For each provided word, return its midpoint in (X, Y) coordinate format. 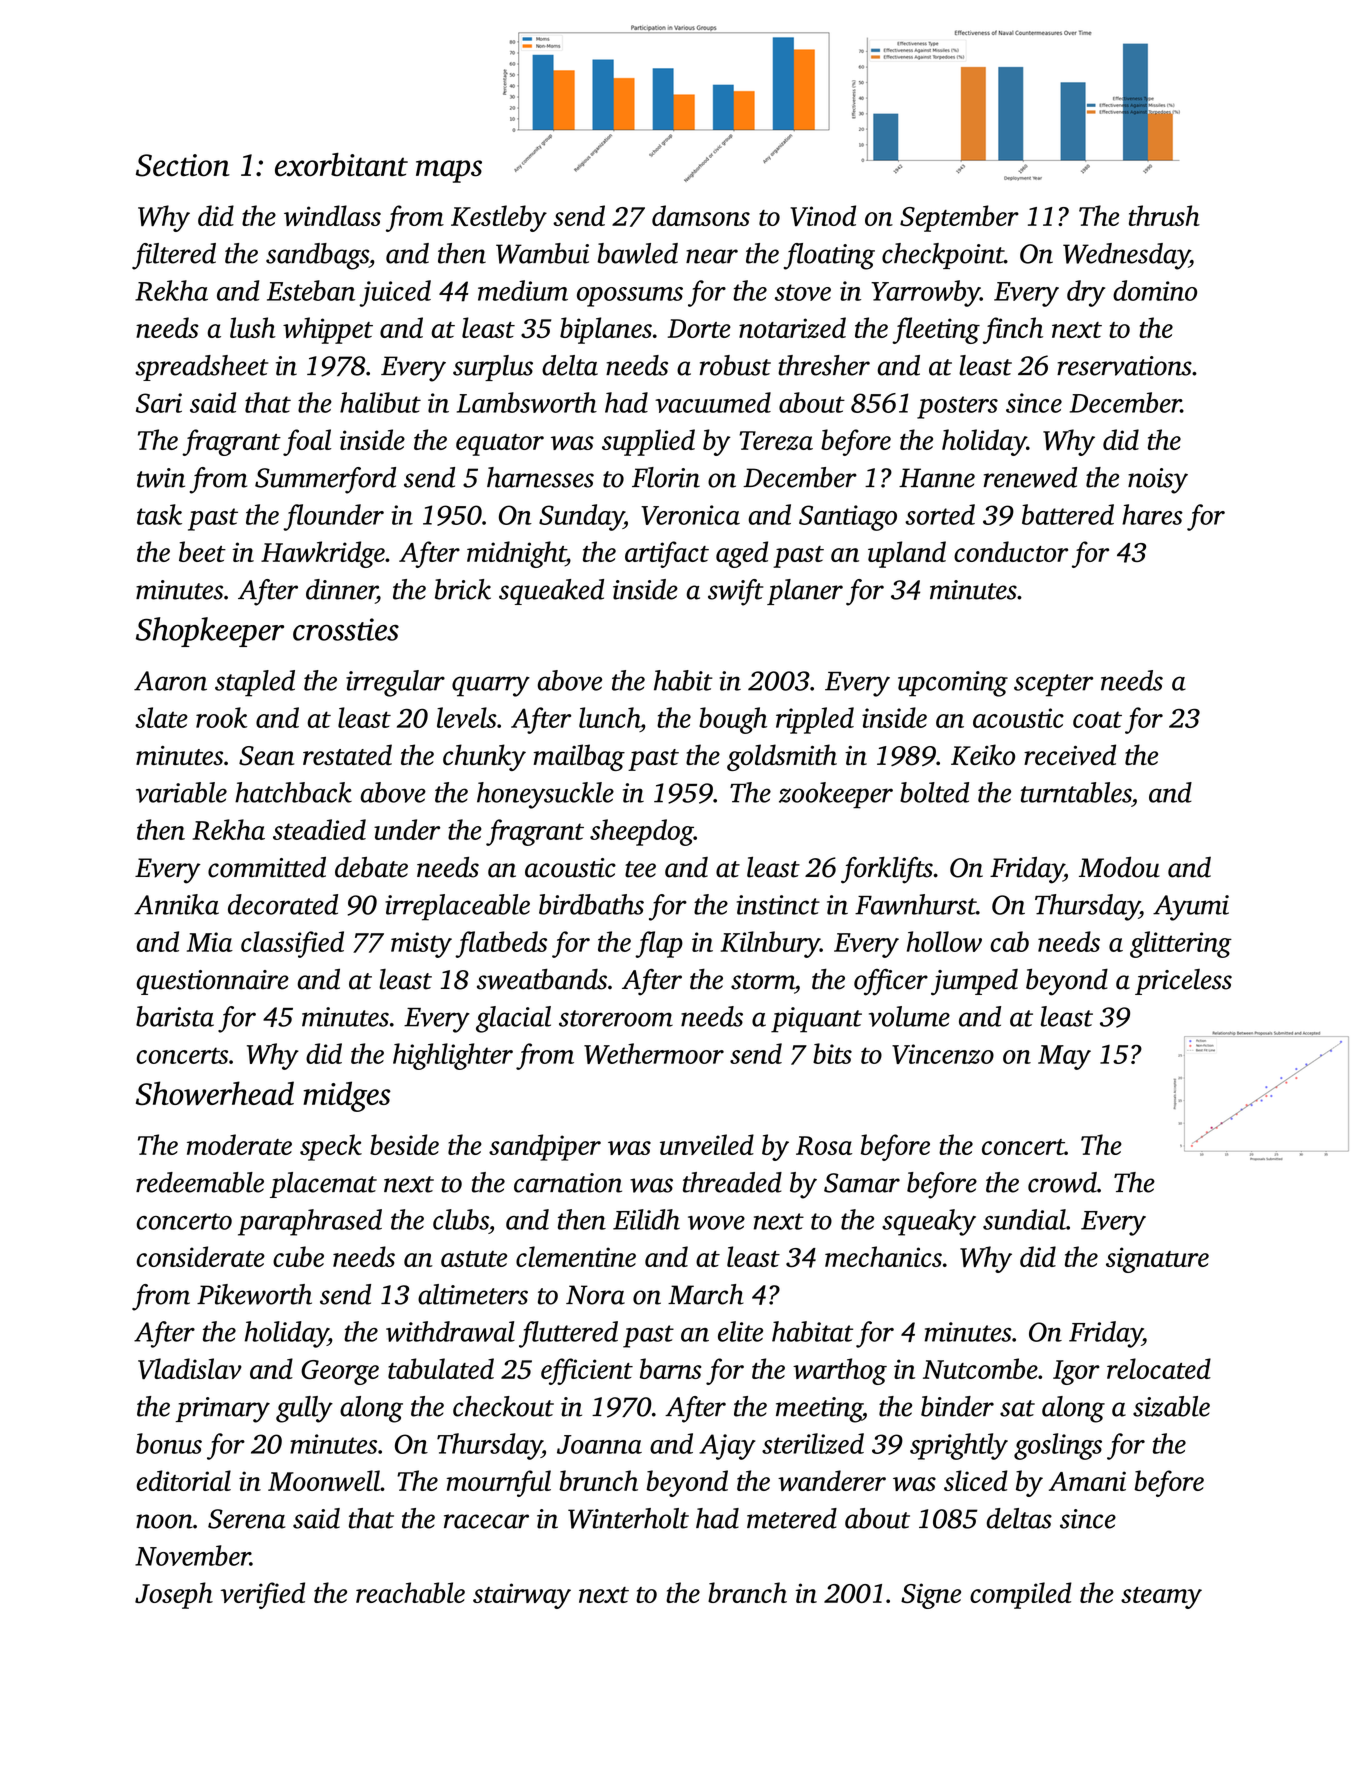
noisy (1158, 481)
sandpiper (545, 1147)
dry (1086, 293)
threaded (732, 1182)
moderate (239, 1144)
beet (202, 551)
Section (183, 165)
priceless (1183, 982)
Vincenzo (943, 1054)
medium (523, 290)
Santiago (848, 518)
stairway (522, 1596)
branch (747, 1592)
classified (292, 944)
